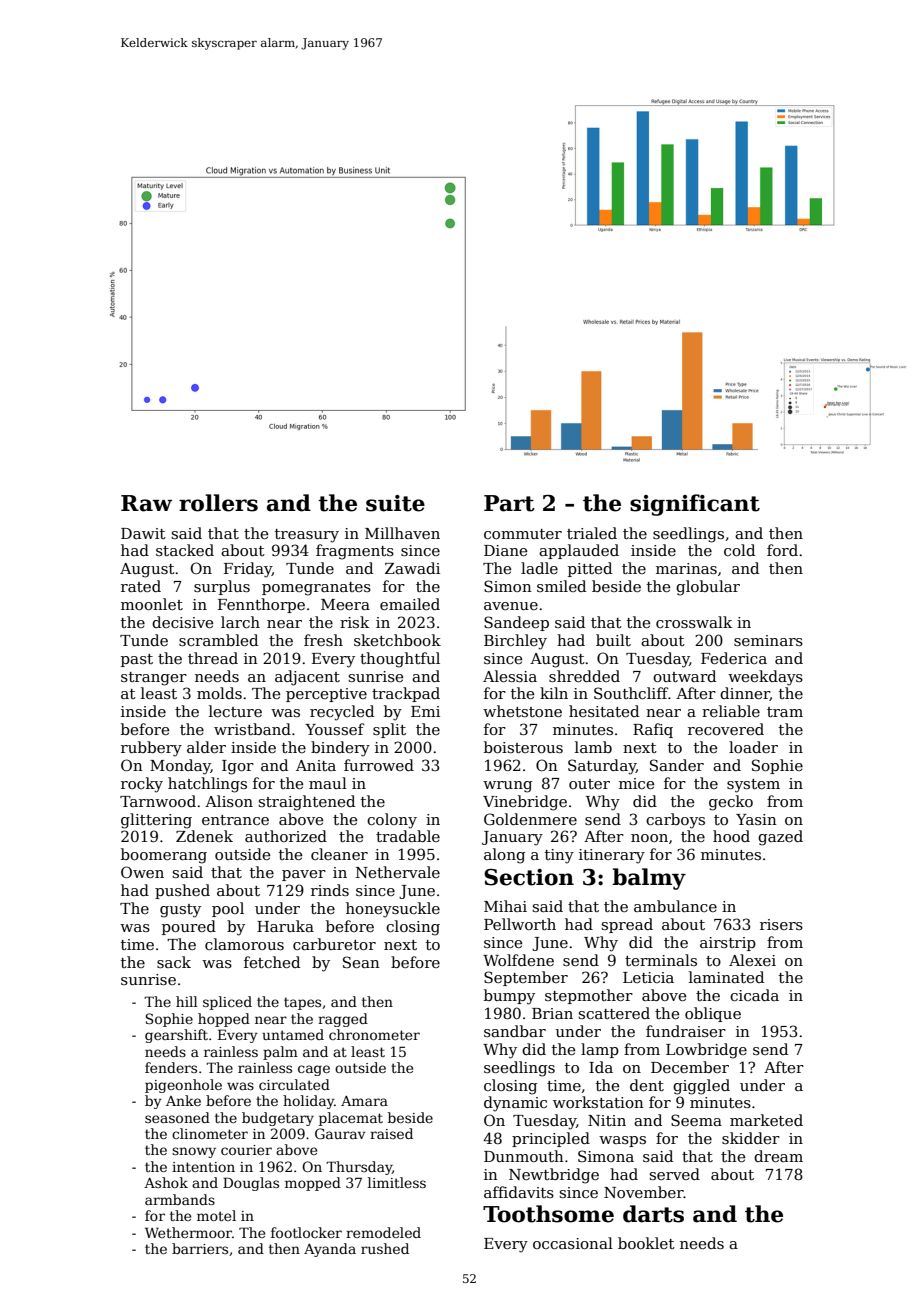 The height and width of the screenshot is (1308, 924). What do you see at coordinates (695, 505) in the screenshot?
I see `significant` at bounding box center [695, 505].
